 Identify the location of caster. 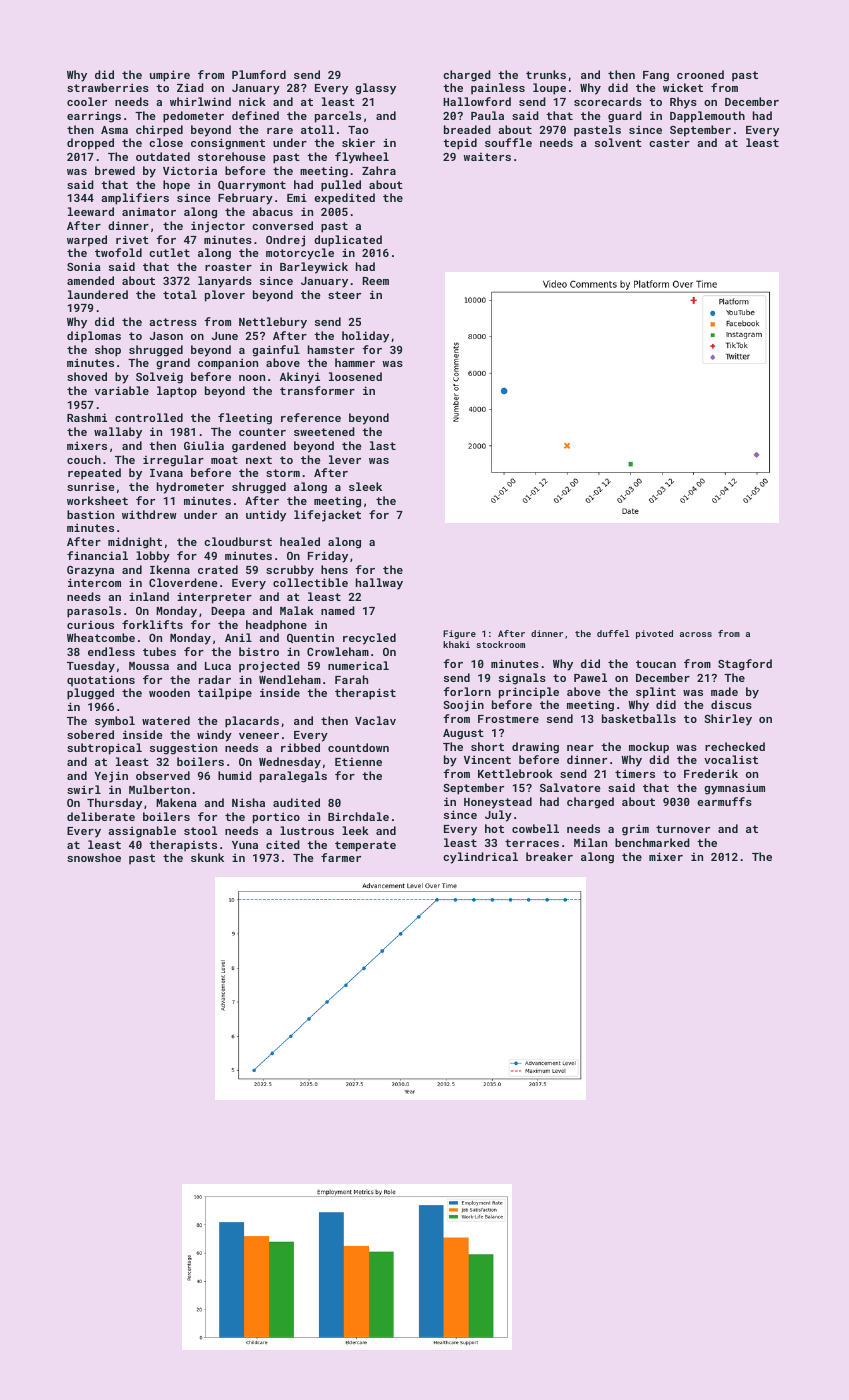
(669, 143).
